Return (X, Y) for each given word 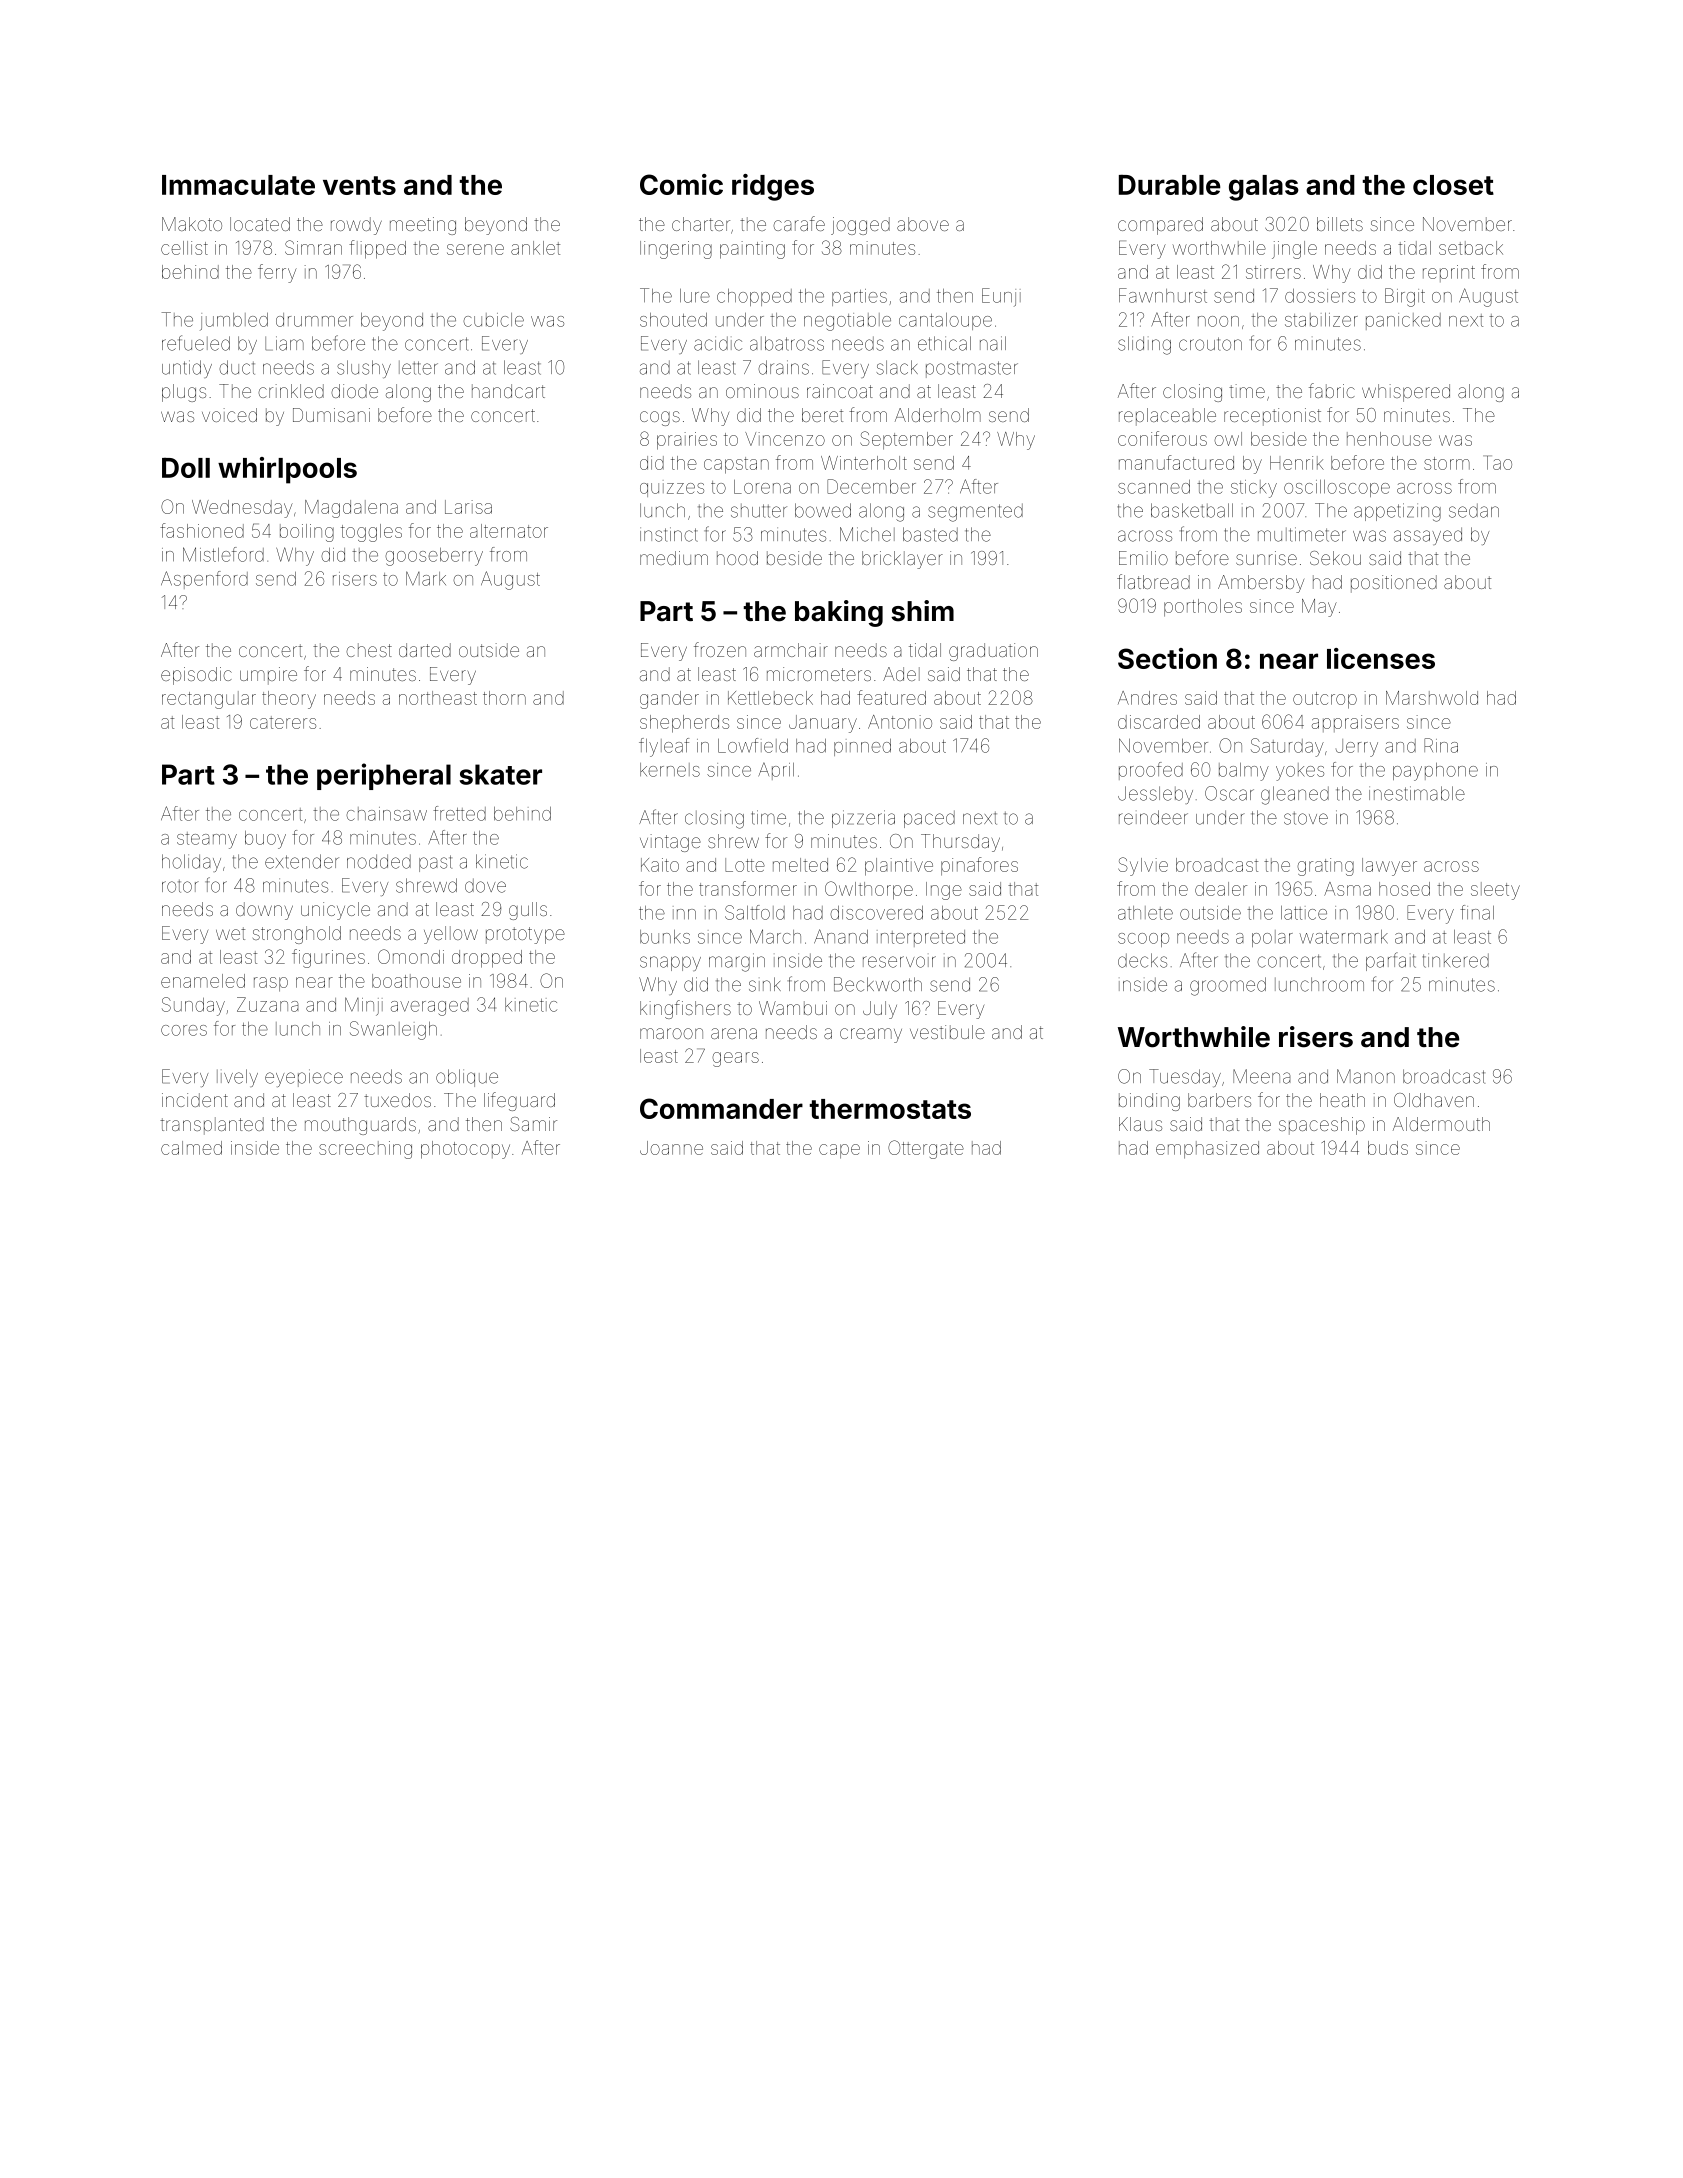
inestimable (1417, 793)
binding (1149, 1102)
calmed (191, 1148)
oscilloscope (1337, 488)
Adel (901, 674)
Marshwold (1432, 698)
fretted (459, 813)
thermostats (890, 1109)
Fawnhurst (1163, 295)
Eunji (1001, 297)
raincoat (840, 391)
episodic (196, 676)
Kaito (660, 865)
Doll (186, 467)
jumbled (234, 322)
